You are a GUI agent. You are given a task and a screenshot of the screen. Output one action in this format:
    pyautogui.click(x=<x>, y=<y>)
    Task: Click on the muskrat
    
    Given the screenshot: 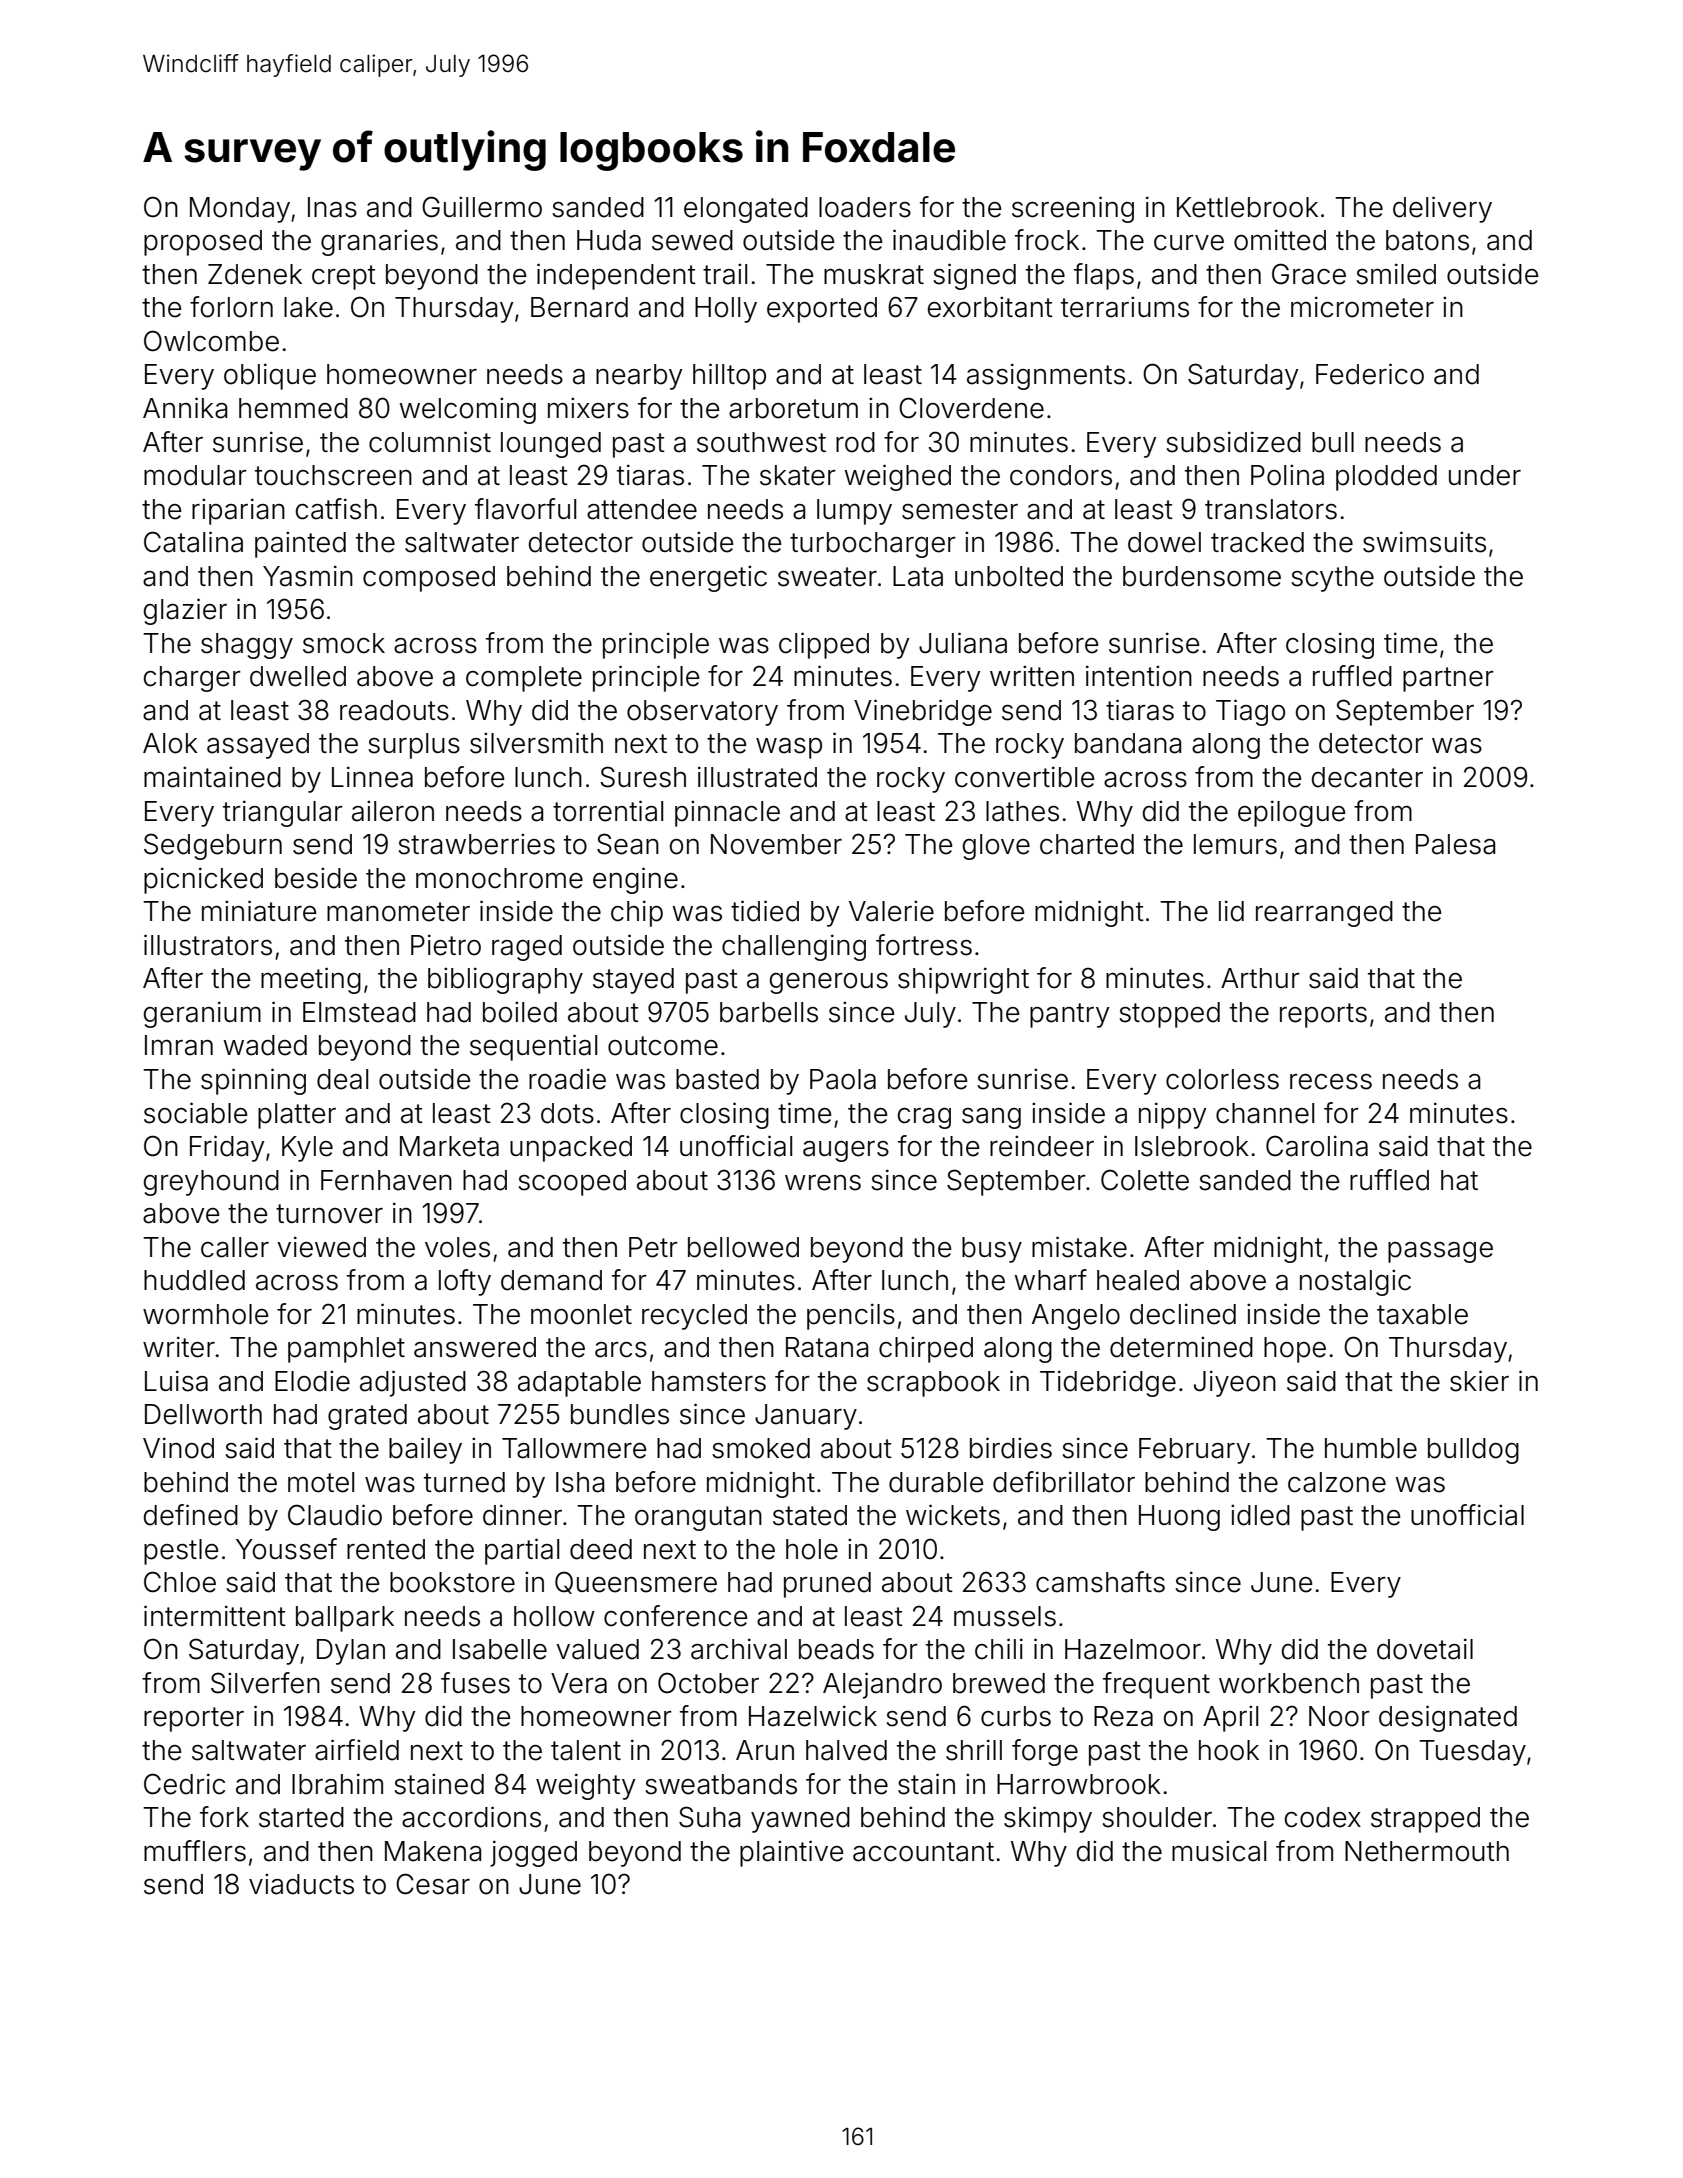 What is the action you would take?
    pyautogui.click(x=874, y=274)
